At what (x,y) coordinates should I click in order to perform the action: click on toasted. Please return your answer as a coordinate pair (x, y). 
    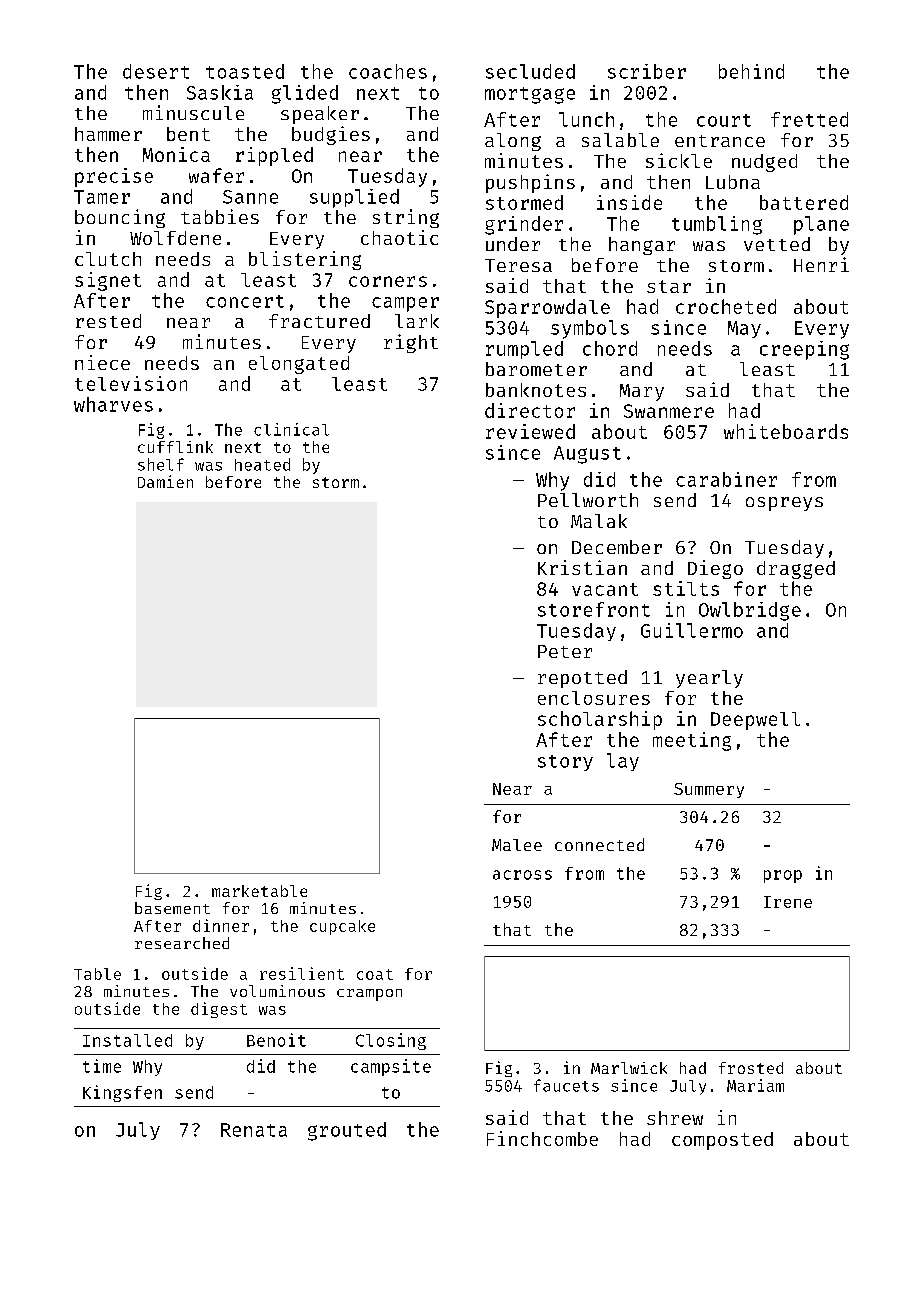
    Looking at the image, I should click on (245, 71).
